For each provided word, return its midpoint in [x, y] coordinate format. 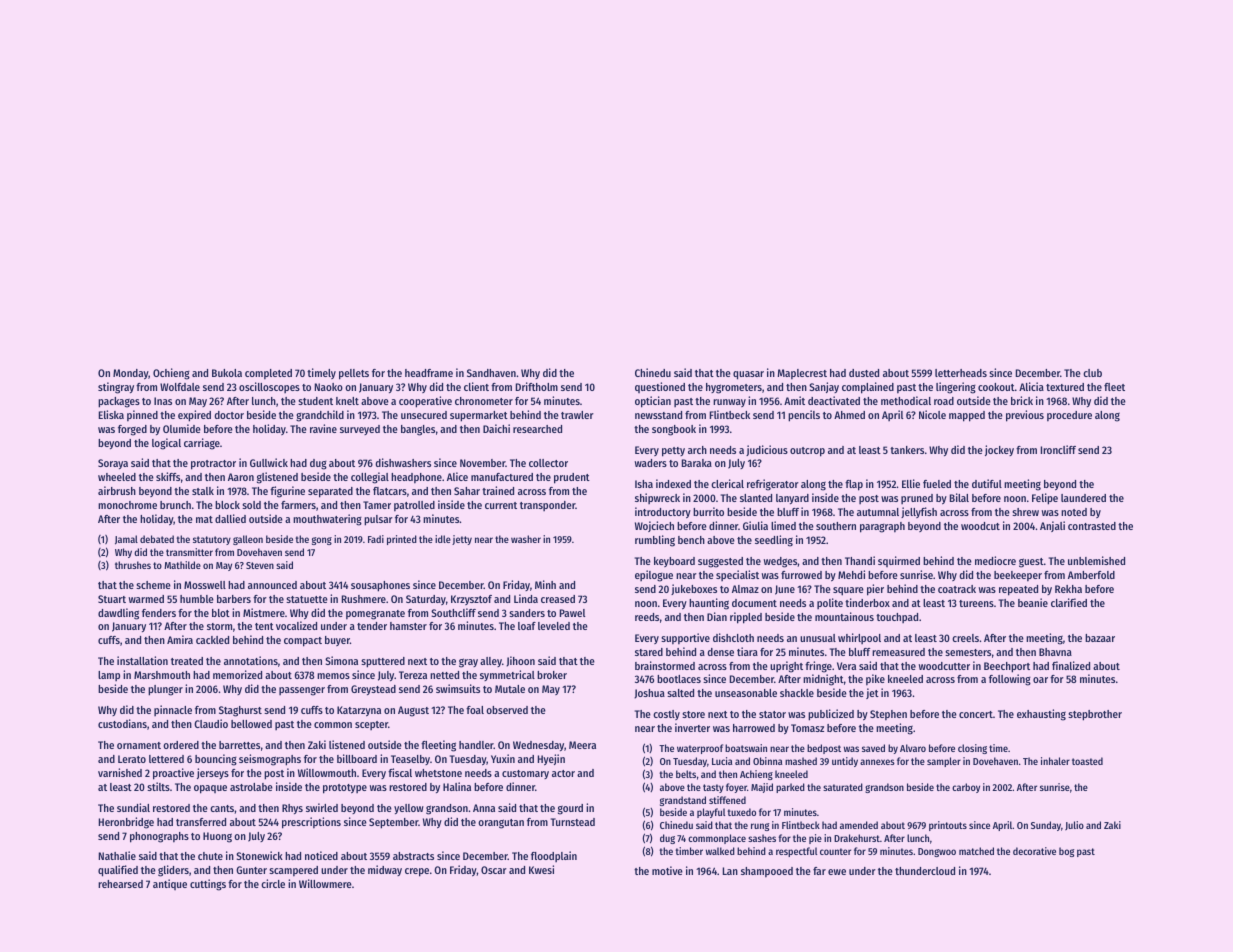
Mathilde [182, 565]
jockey [999, 450]
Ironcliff [1058, 449]
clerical [727, 483]
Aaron [241, 477]
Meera [582, 745]
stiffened [727, 800]
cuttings [208, 885]
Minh [545, 584]
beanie [1033, 602]
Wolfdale [180, 387]
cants [222, 808]
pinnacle [173, 710]
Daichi [496, 428]
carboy [966, 788]
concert [976, 714]
